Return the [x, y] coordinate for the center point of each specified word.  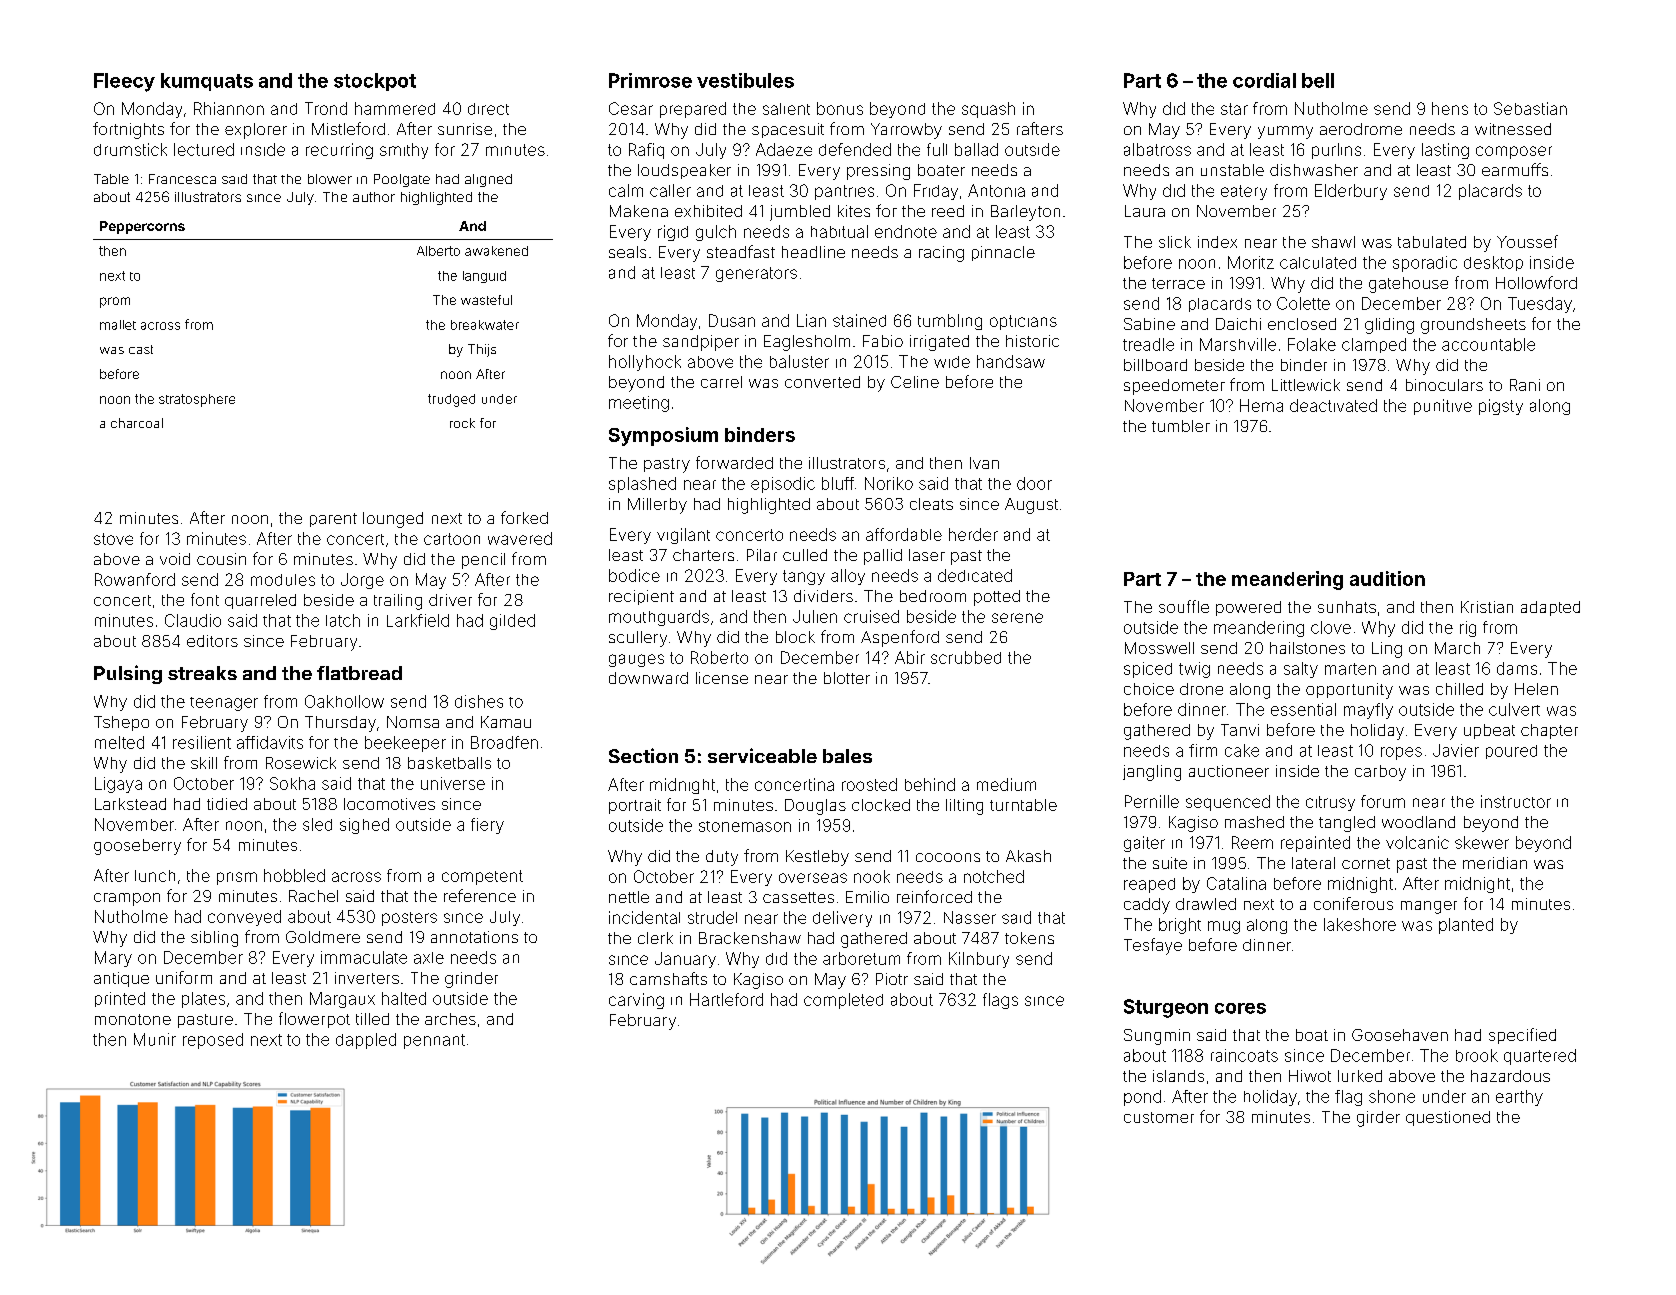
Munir [155, 1039]
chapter [1549, 731]
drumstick [130, 149]
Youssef [1527, 241]
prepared [693, 110]
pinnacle [1003, 253]
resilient [202, 742]
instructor [1516, 801]
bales [847, 756]
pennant [434, 1041]
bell [1318, 80]
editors [212, 641]
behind [930, 784]
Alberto [438, 251]
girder [1378, 1119]
